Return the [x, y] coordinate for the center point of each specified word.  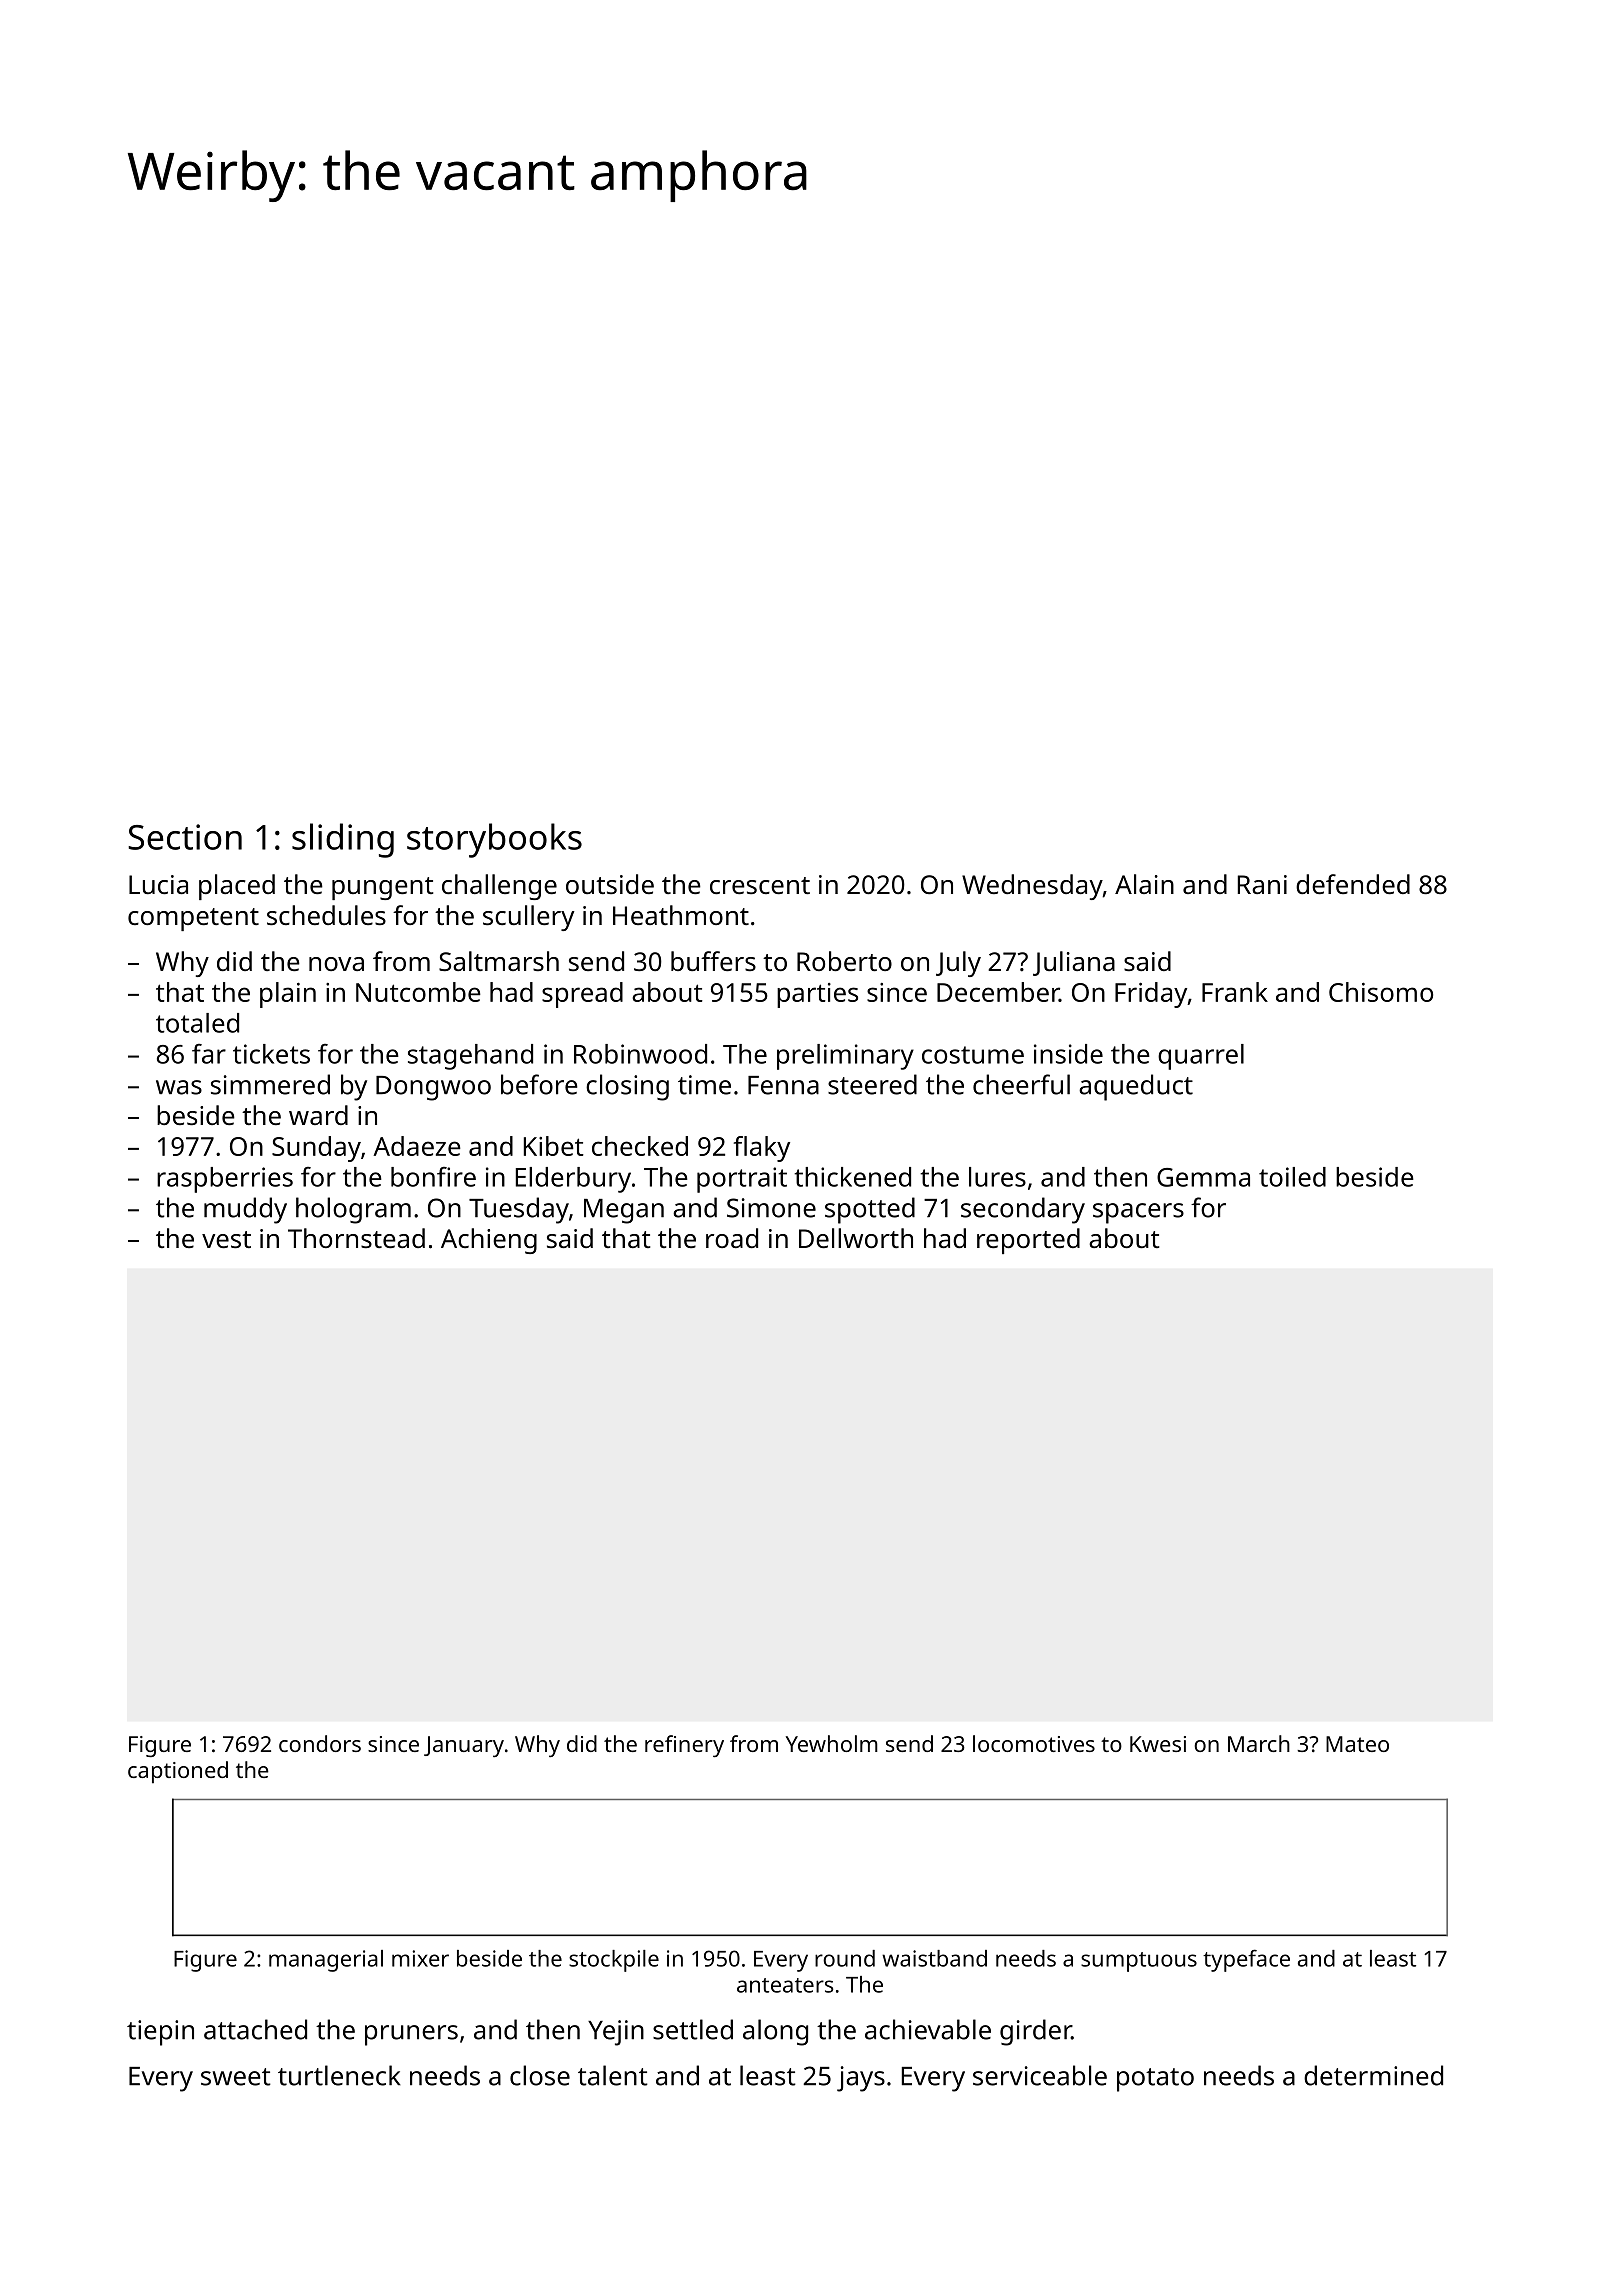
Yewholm [832, 1743]
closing [627, 1087]
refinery [684, 1746]
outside [610, 884]
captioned [178, 1772]
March [1259, 1743]
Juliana [1074, 963]
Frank [1235, 992]
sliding [343, 840]
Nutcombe [418, 992]
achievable [928, 2029]
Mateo [1357, 1744]
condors [320, 1743]
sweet [236, 2077]
